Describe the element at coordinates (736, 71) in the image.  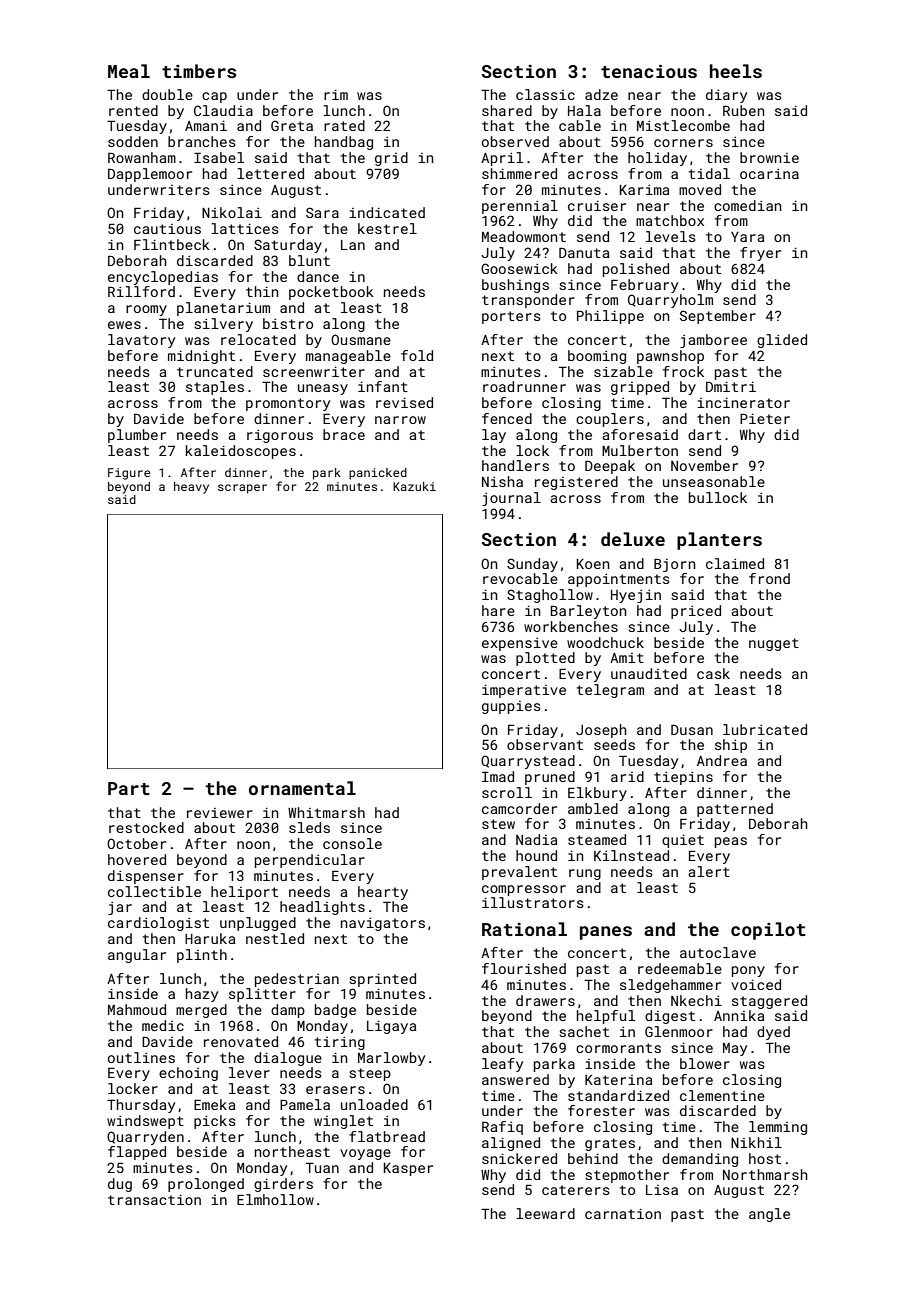
I see `heels` at that location.
